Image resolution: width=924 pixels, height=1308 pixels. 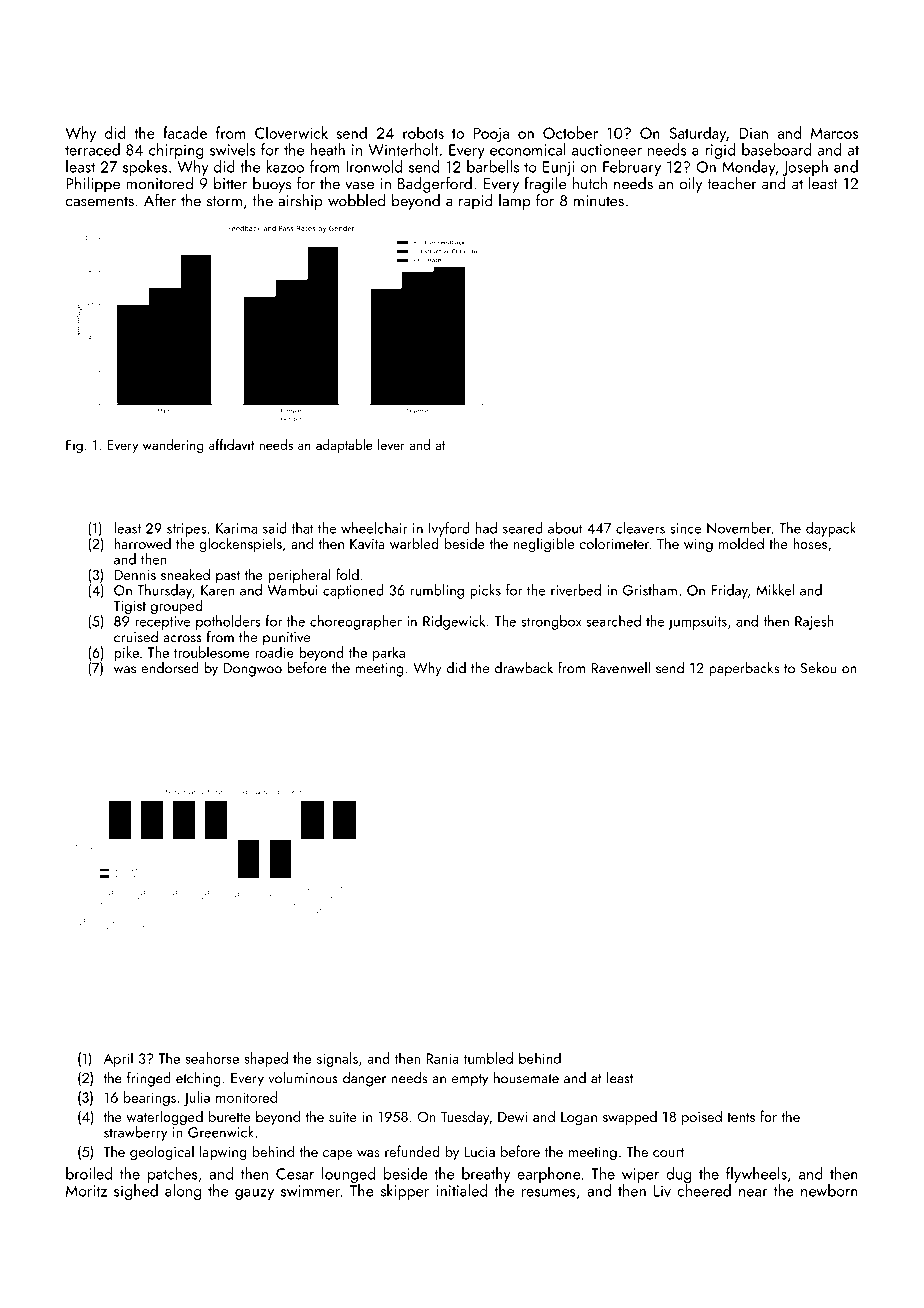 What do you see at coordinates (266, 1059) in the page?
I see `shaped` at bounding box center [266, 1059].
